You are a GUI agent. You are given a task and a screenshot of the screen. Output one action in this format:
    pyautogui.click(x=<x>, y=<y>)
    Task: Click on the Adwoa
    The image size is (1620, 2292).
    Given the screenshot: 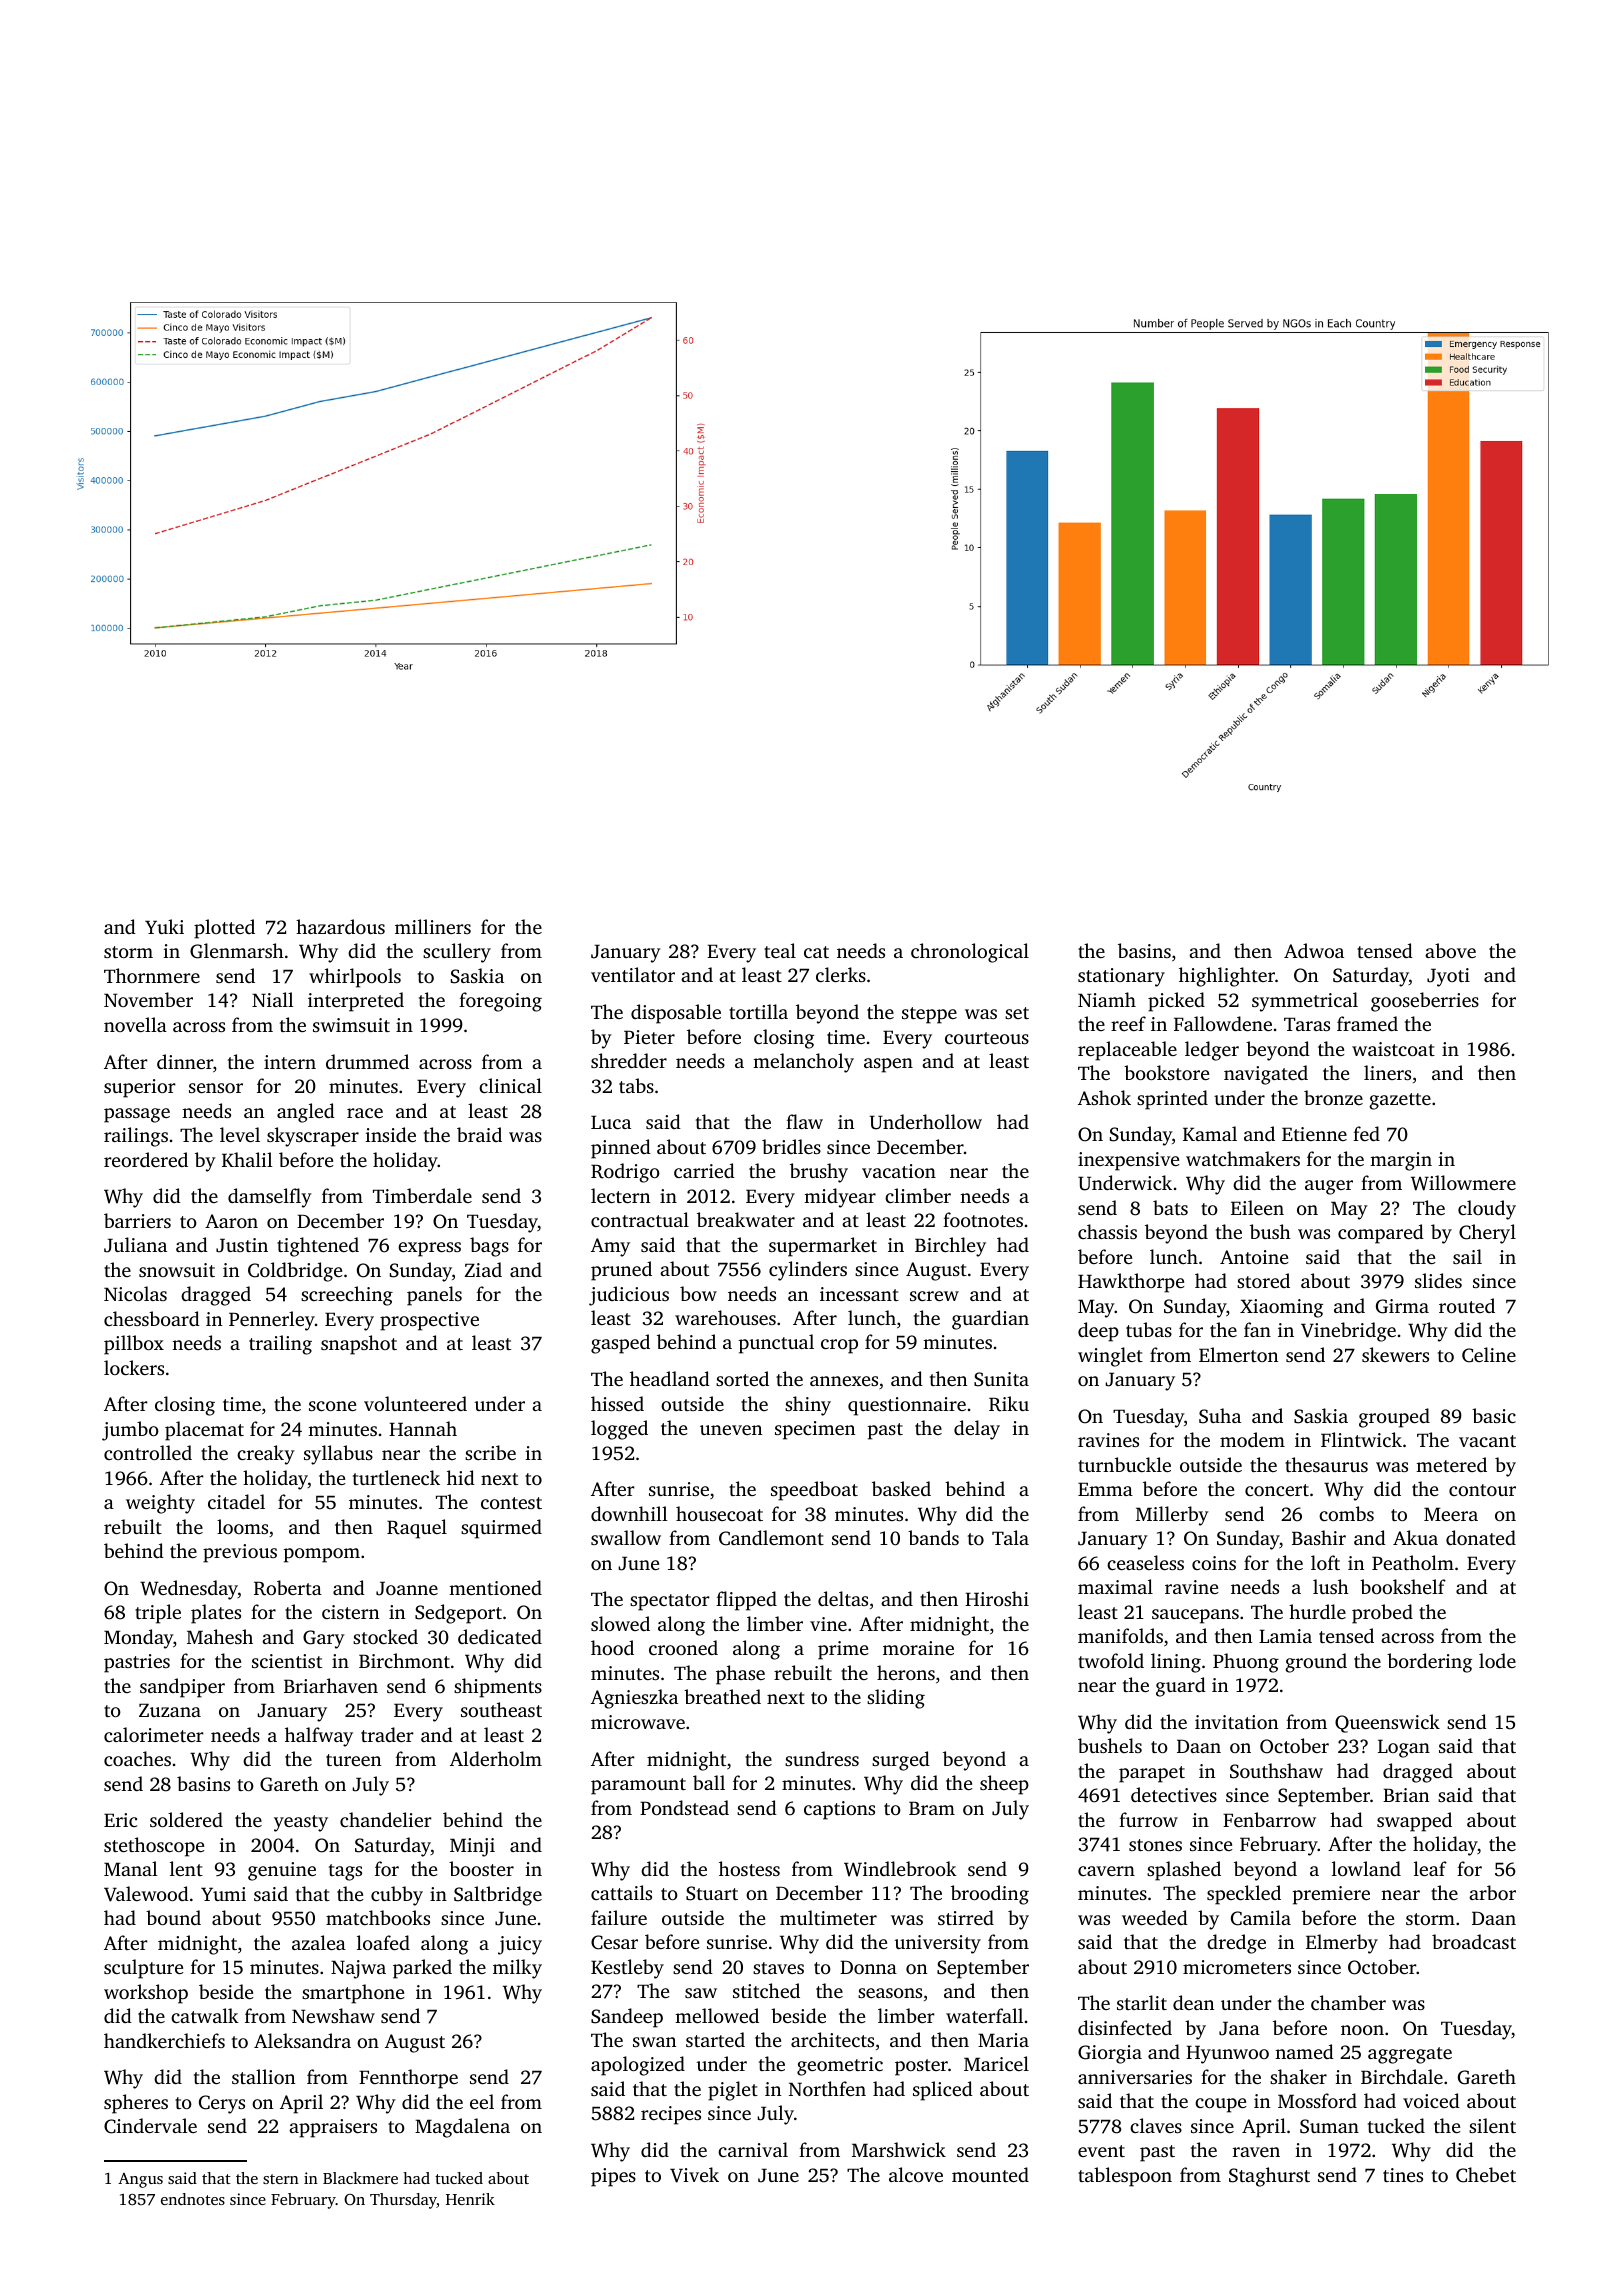 What is the action you would take?
    pyautogui.click(x=1314, y=950)
